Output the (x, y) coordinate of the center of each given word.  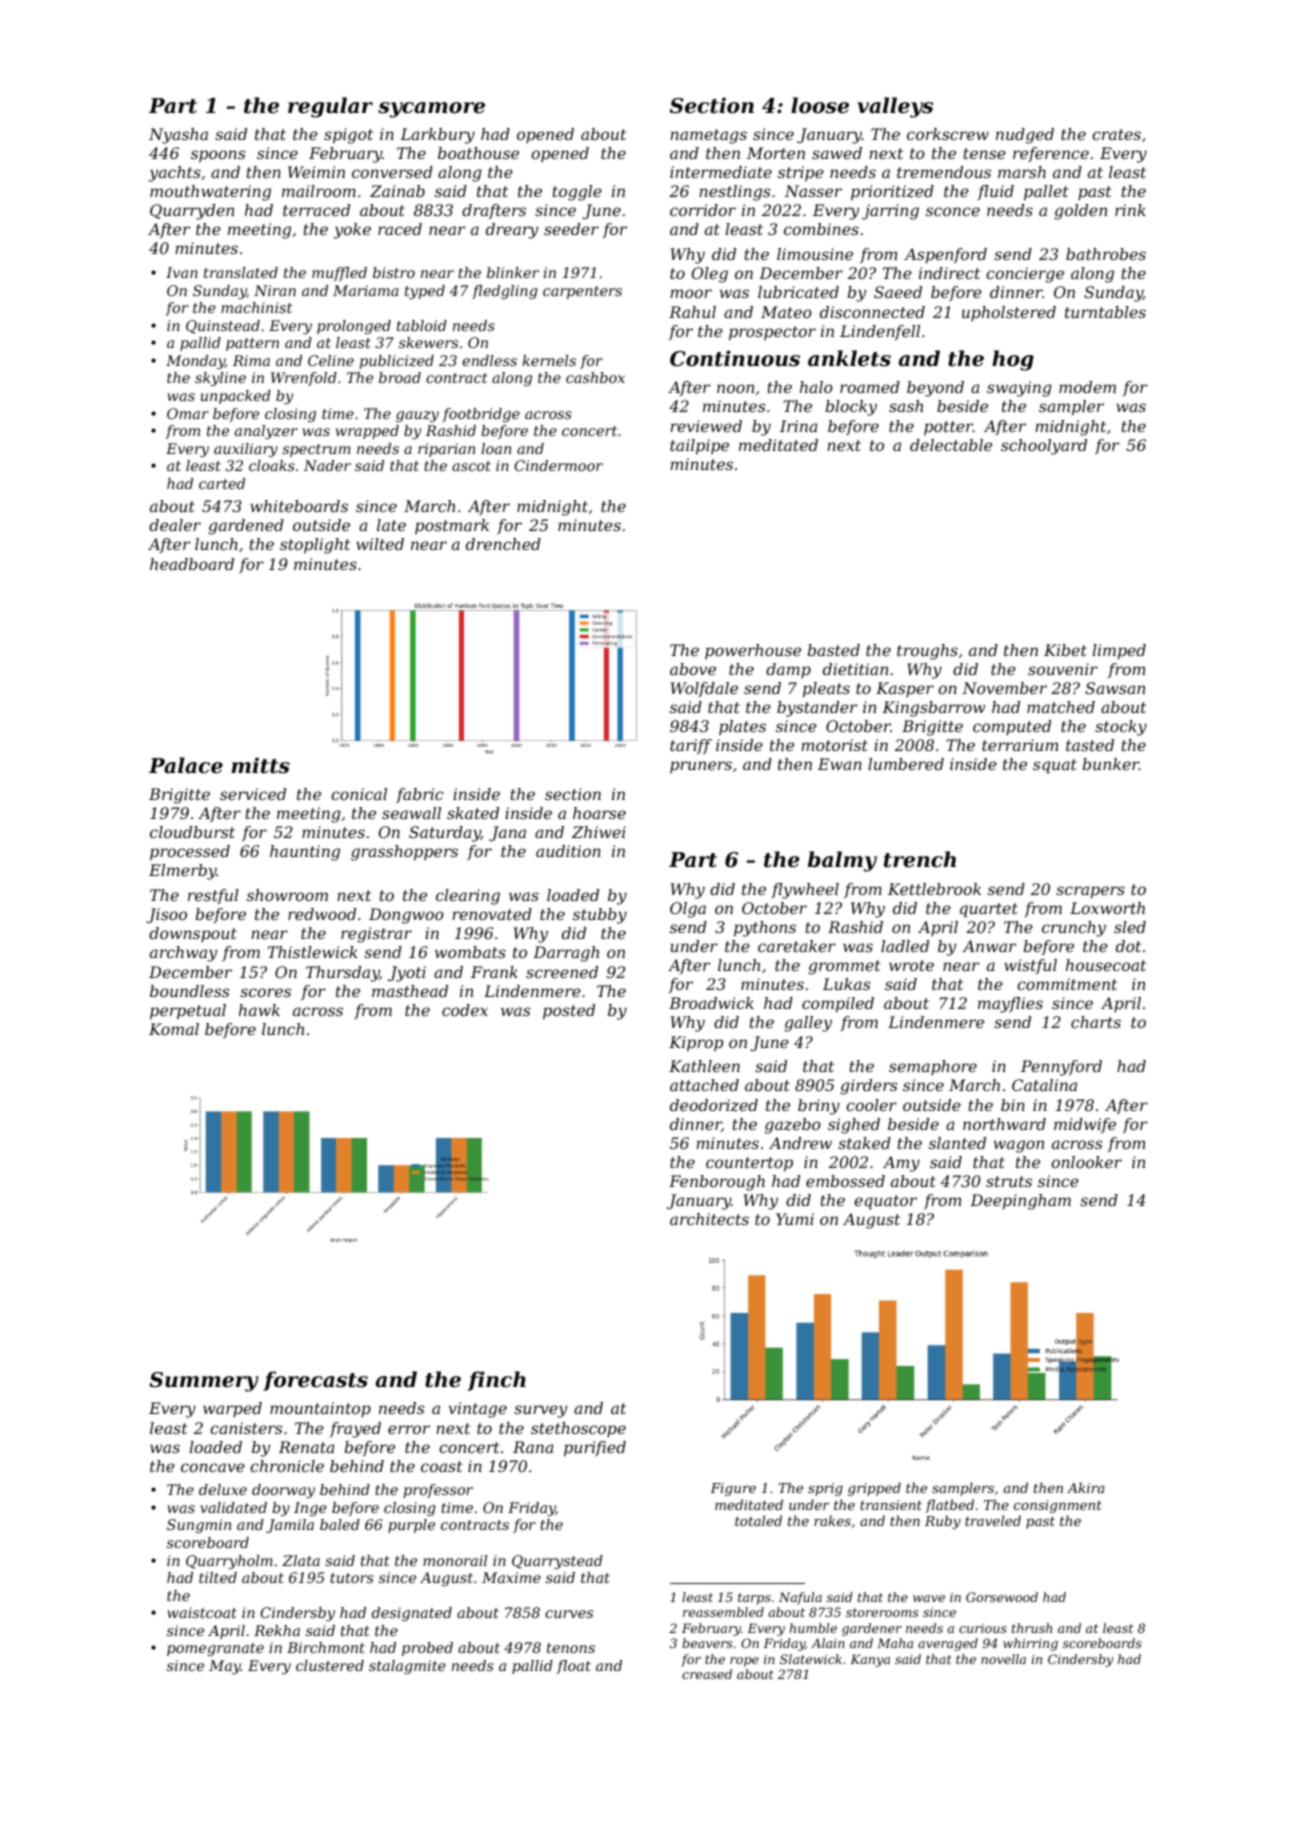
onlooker (1086, 1162)
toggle (577, 193)
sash (906, 406)
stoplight (315, 546)
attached (704, 1085)
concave (213, 1467)
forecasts (315, 1381)
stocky (1121, 728)
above (693, 669)
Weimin (316, 172)
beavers (707, 1643)
